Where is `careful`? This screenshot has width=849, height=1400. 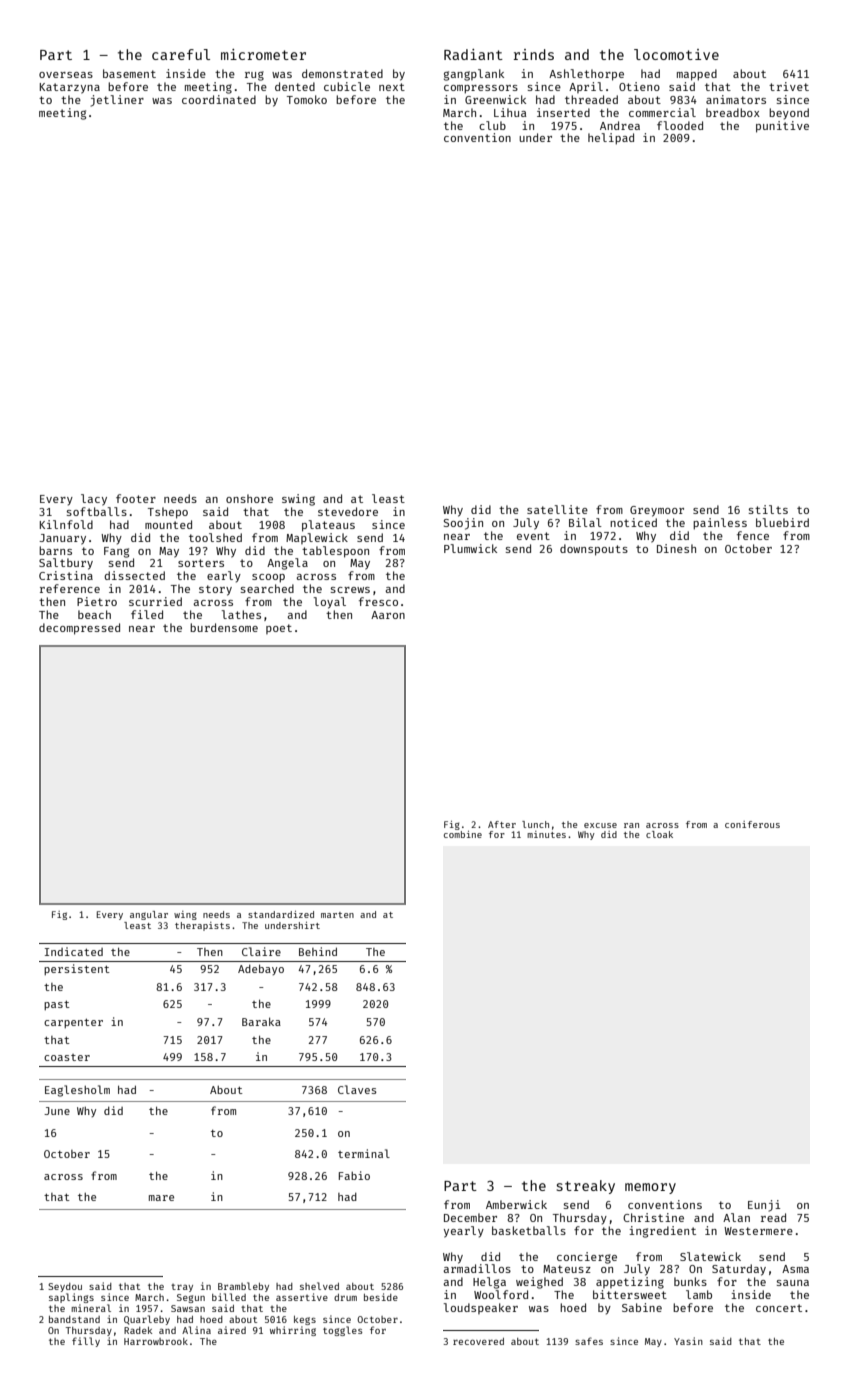
careful is located at coordinates (181, 54).
